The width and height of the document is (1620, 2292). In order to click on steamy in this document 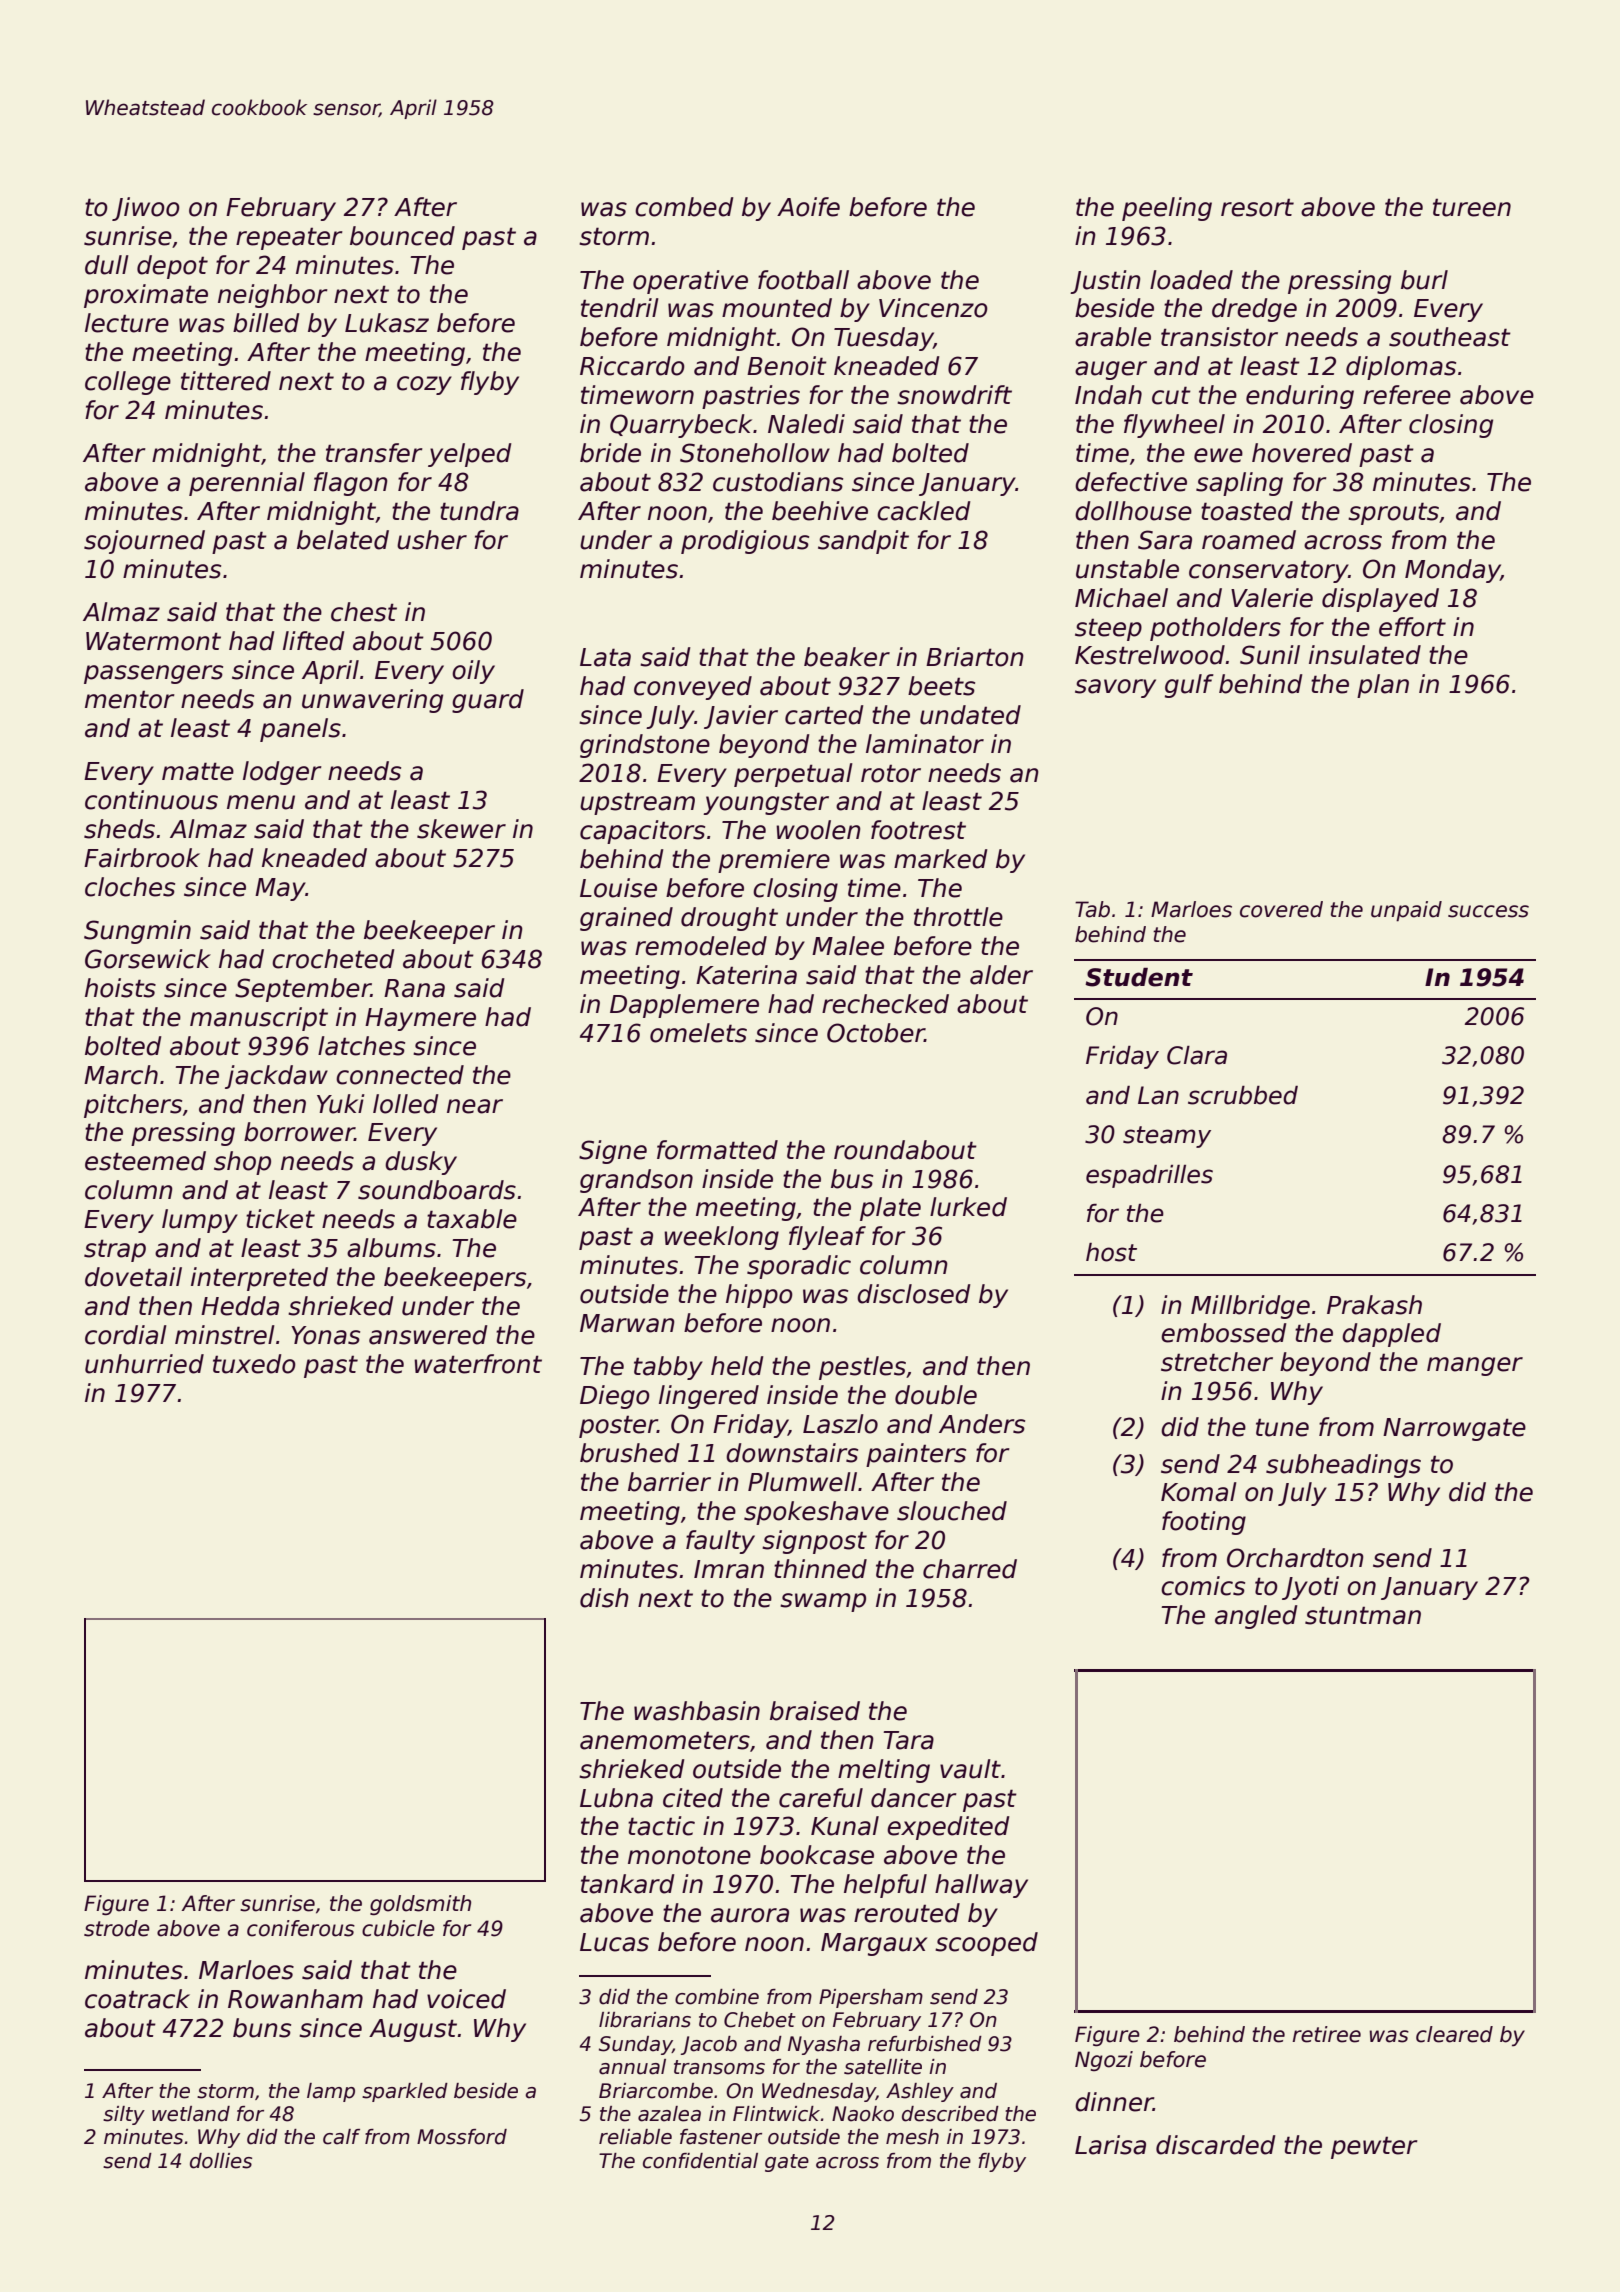, I will do `click(1167, 1137)`.
